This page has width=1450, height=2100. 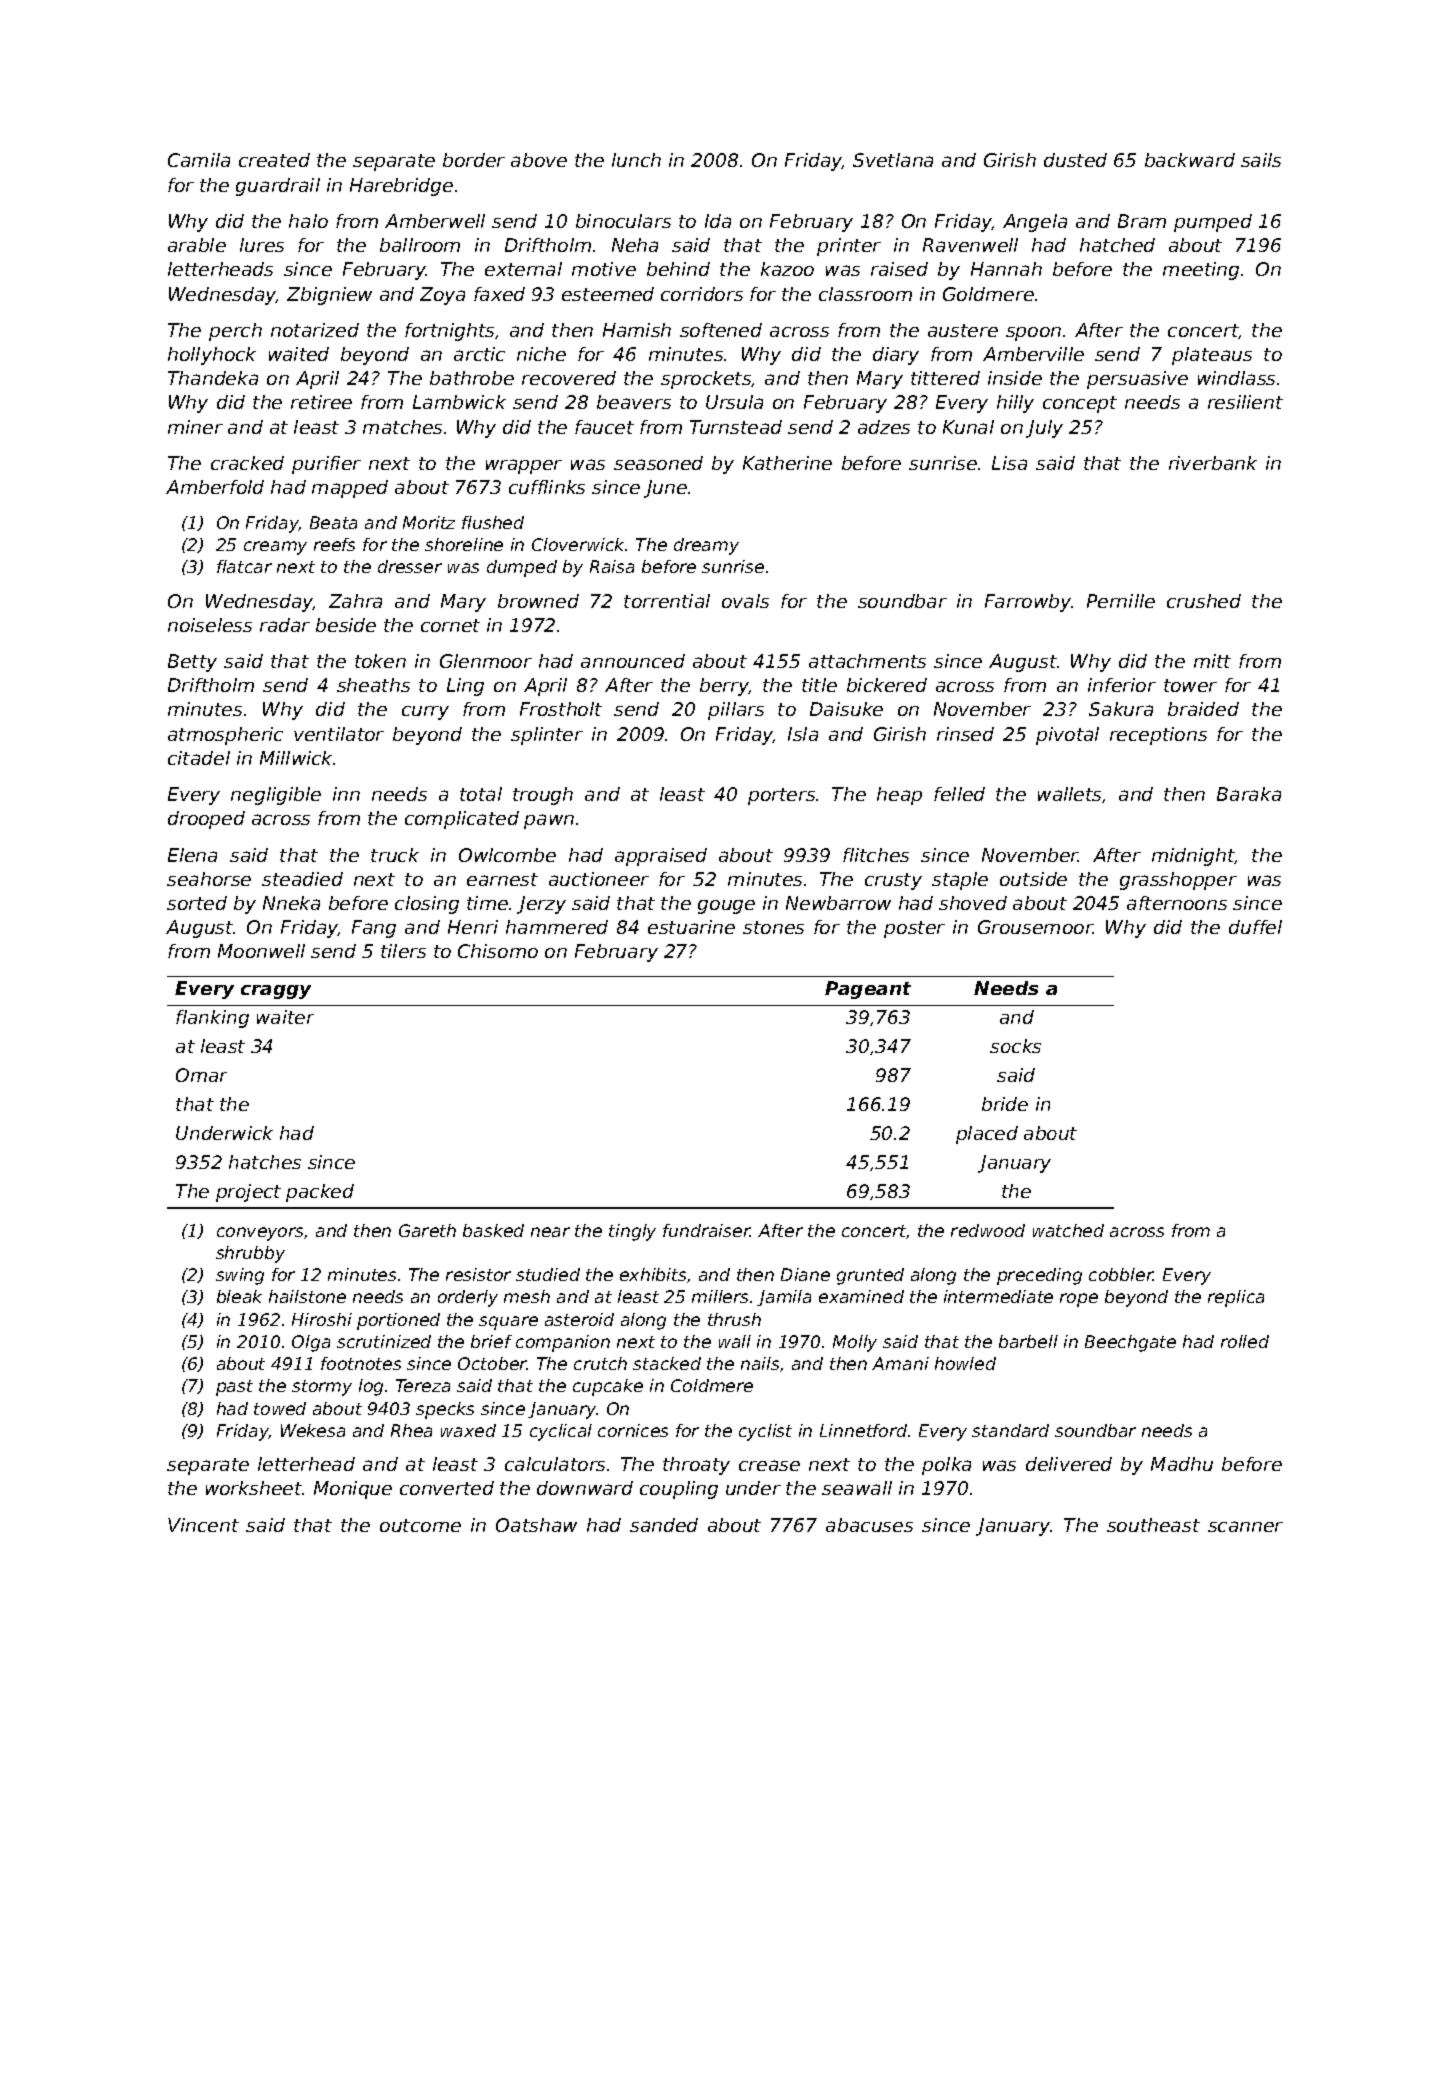 I want to click on creamy, so click(x=275, y=548).
